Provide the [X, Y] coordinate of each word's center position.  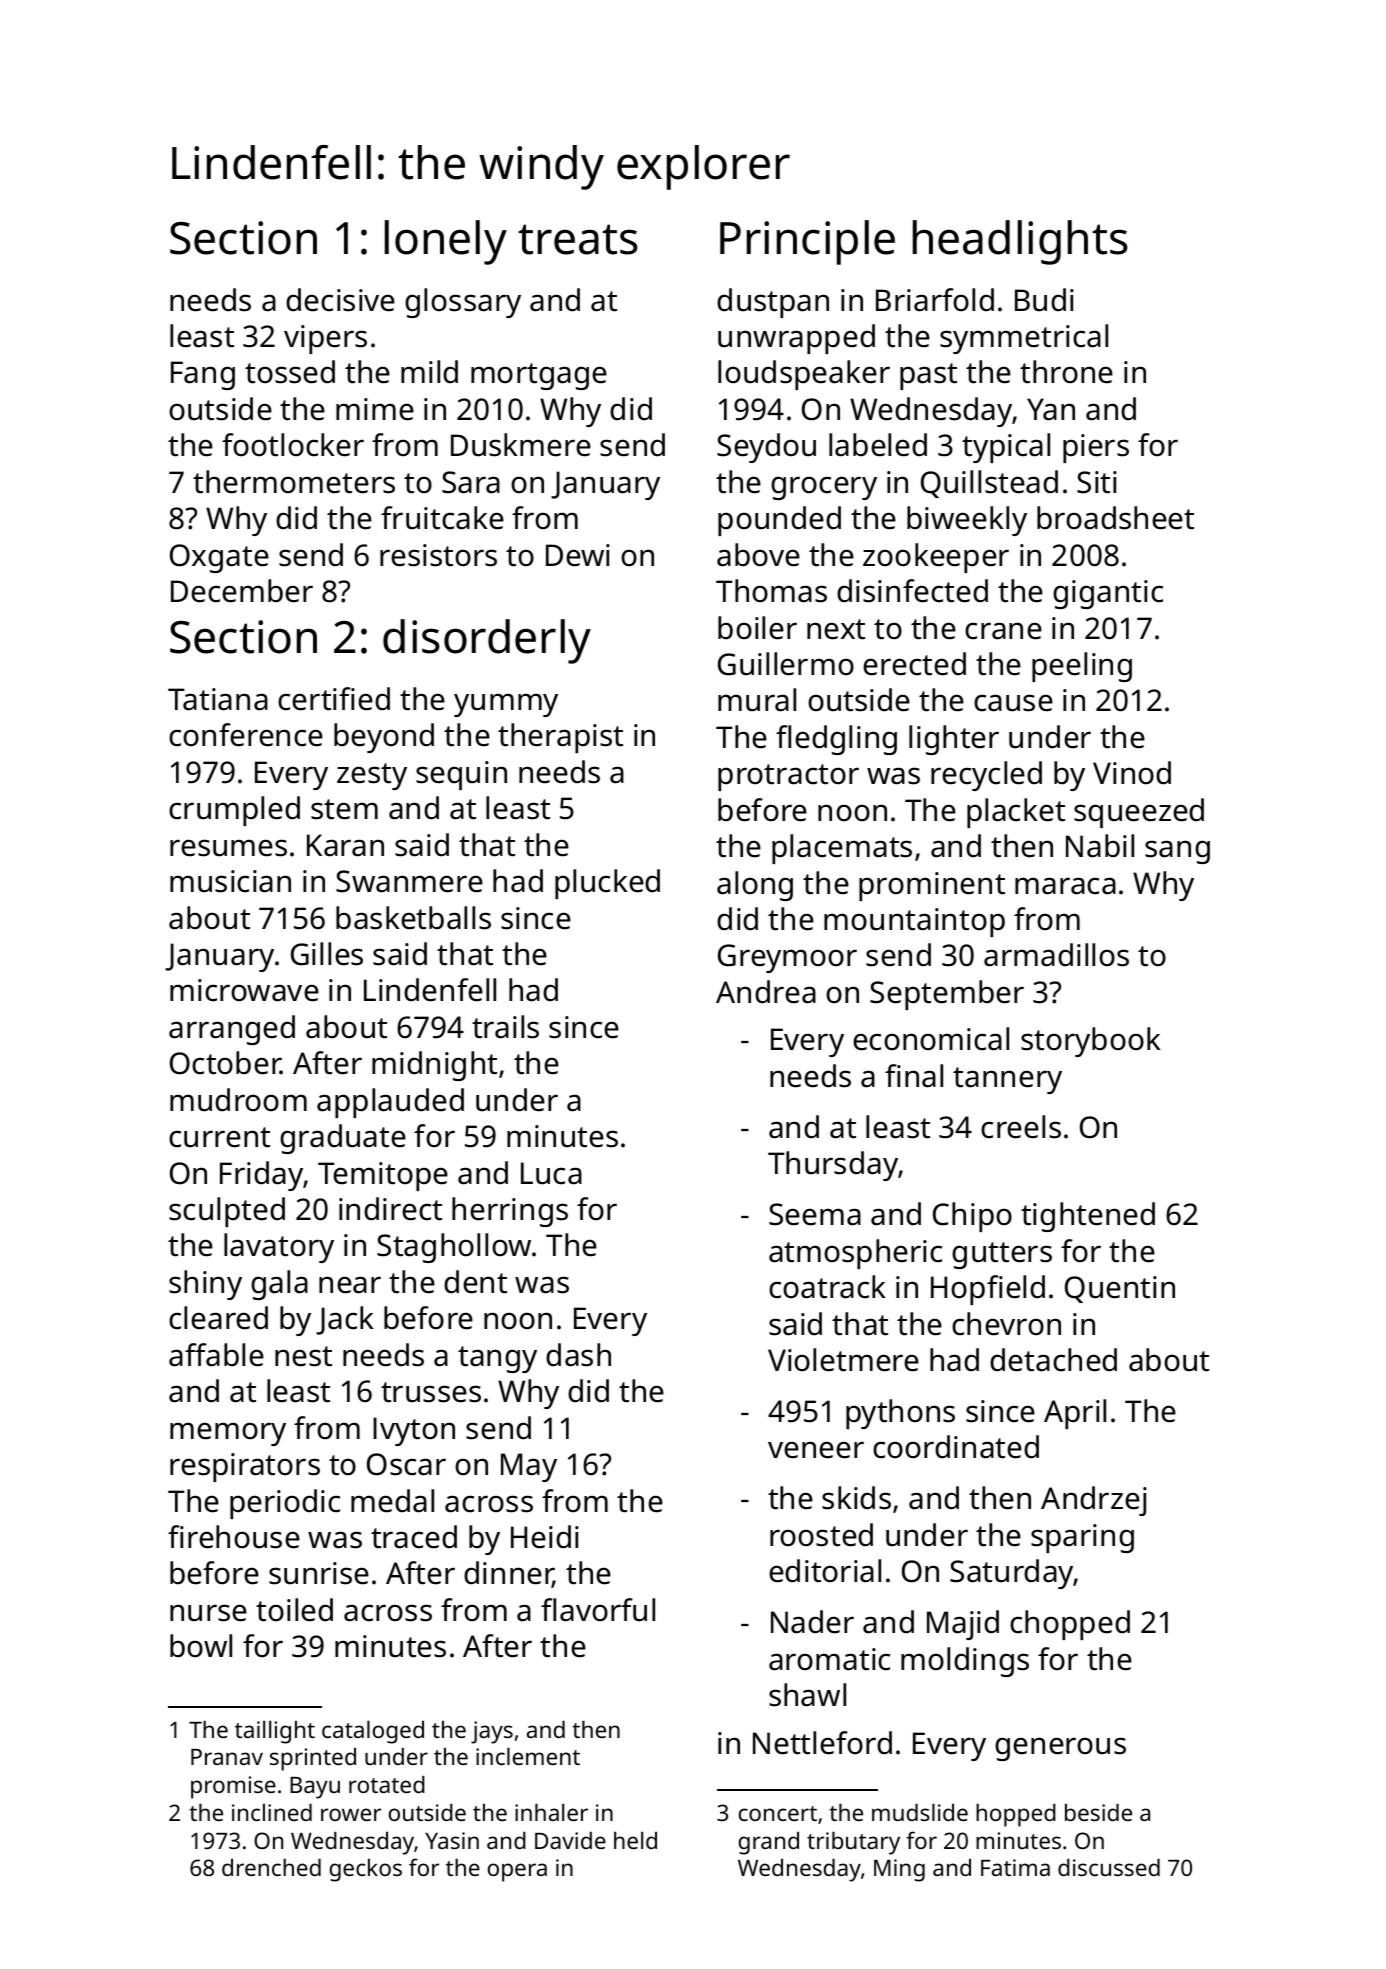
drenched [271, 1867]
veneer [816, 1450]
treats [578, 239]
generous [1060, 1749]
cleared [218, 1318]
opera [517, 1872]
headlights [1020, 242]
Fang [203, 375]
